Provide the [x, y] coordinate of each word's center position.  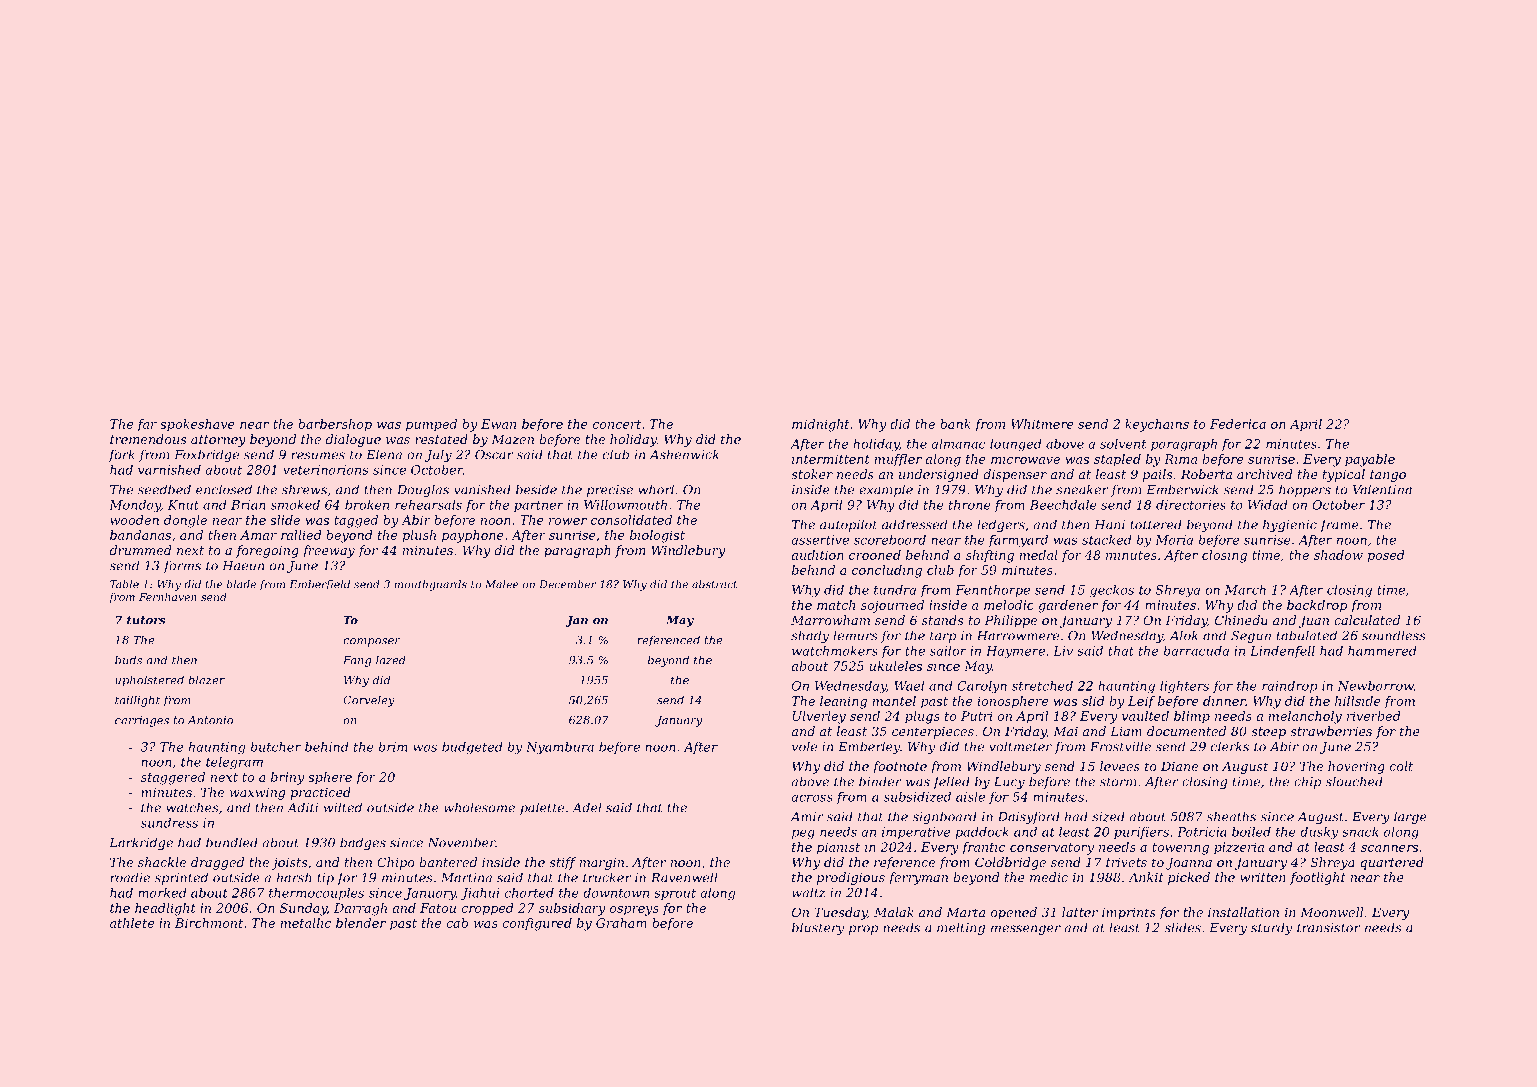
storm [1118, 782]
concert [617, 424]
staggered [173, 778]
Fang [357, 661]
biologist [657, 536]
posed [1386, 556]
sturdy [1271, 928]
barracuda [1196, 651]
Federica [1238, 424]
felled [951, 782]
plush [419, 536]
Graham [621, 923]
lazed [391, 660]
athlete [132, 923]
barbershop [335, 425]
